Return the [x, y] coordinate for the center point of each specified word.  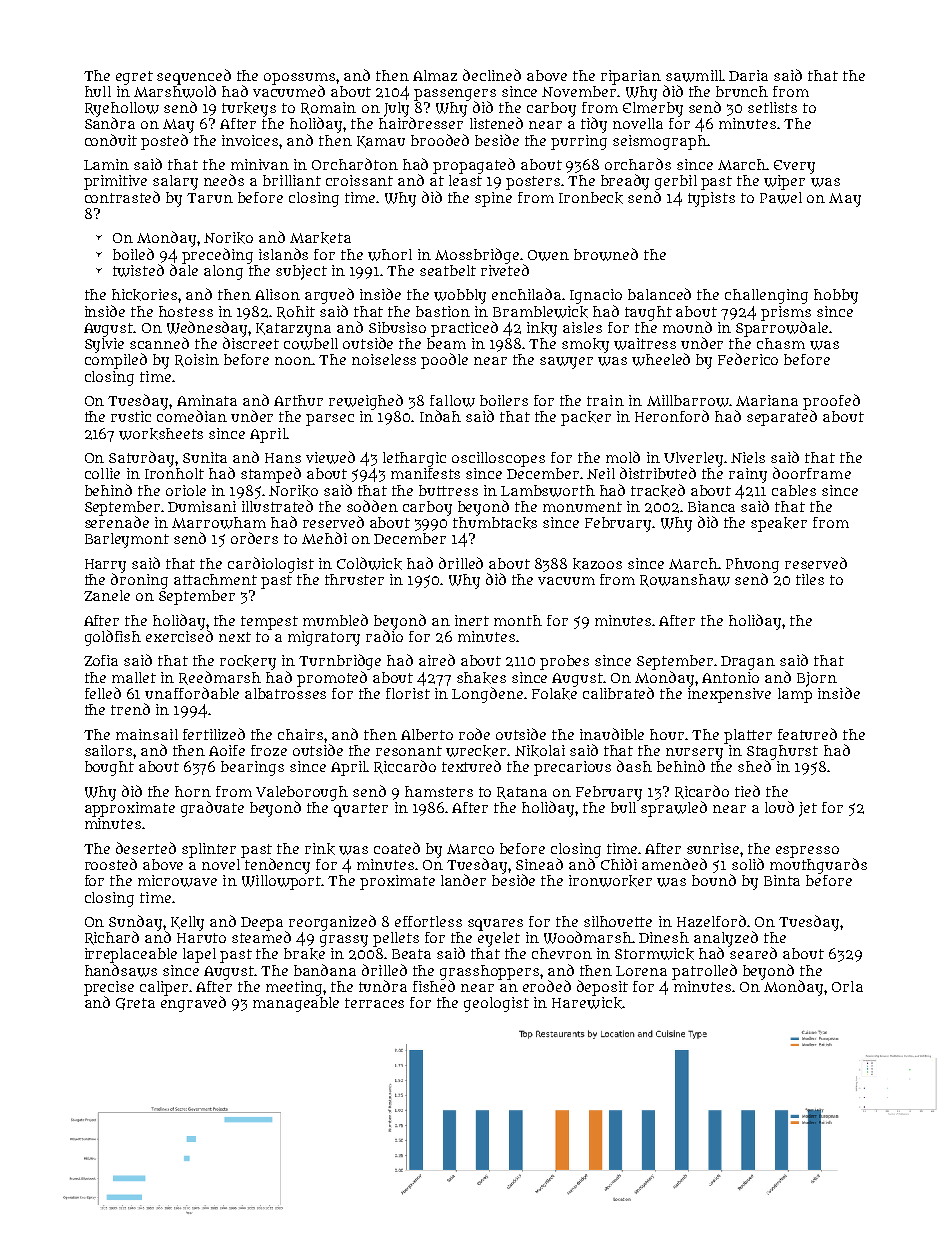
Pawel [781, 198]
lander [463, 880]
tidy [594, 125]
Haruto [201, 938]
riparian [631, 77]
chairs [301, 734]
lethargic [414, 459]
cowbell [311, 344]
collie [102, 473]
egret [134, 78]
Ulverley [693, 459]
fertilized [214, 734]
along [223, 272]
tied [747, 791]
